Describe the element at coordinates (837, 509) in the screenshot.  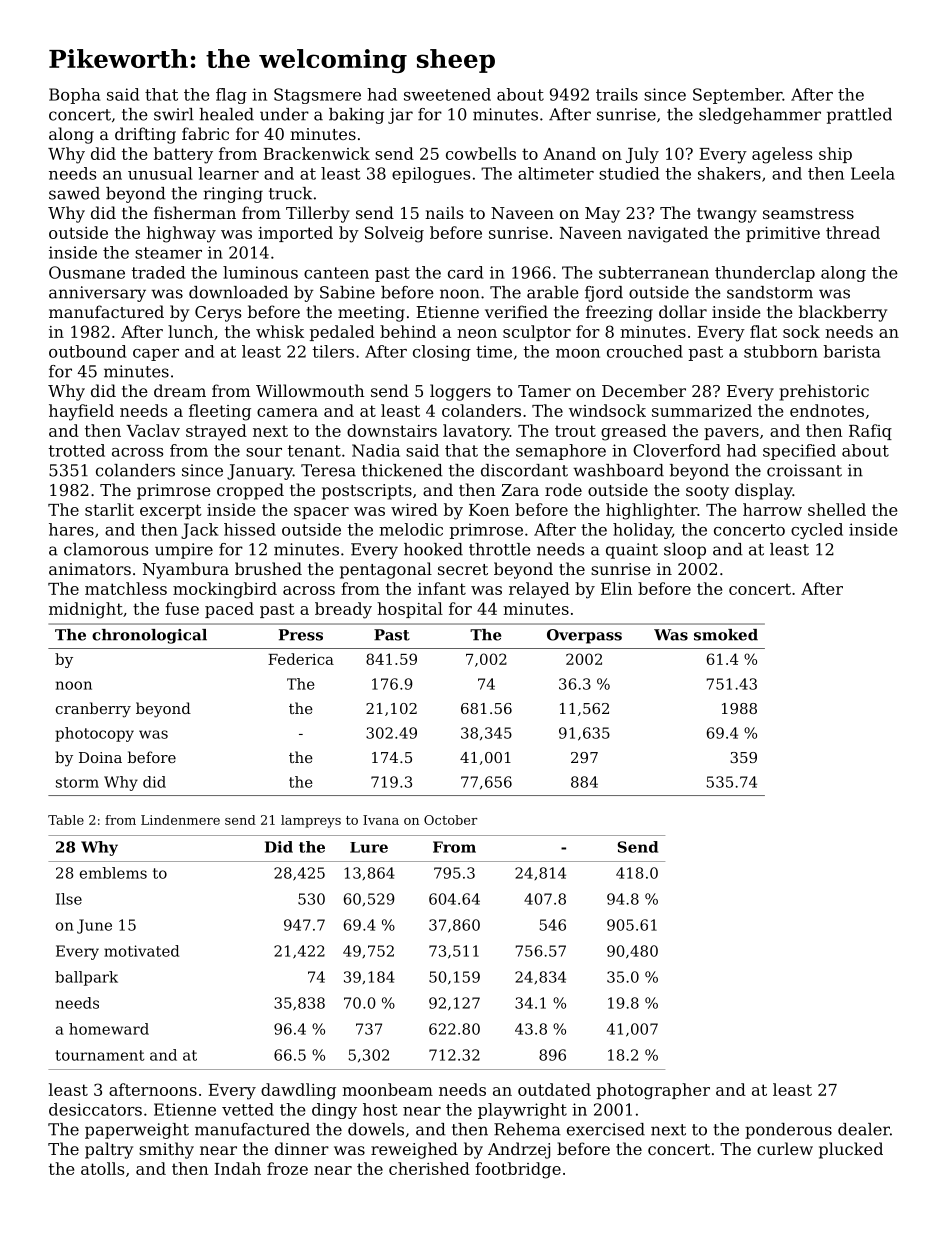
I see `shelled` at that location.
